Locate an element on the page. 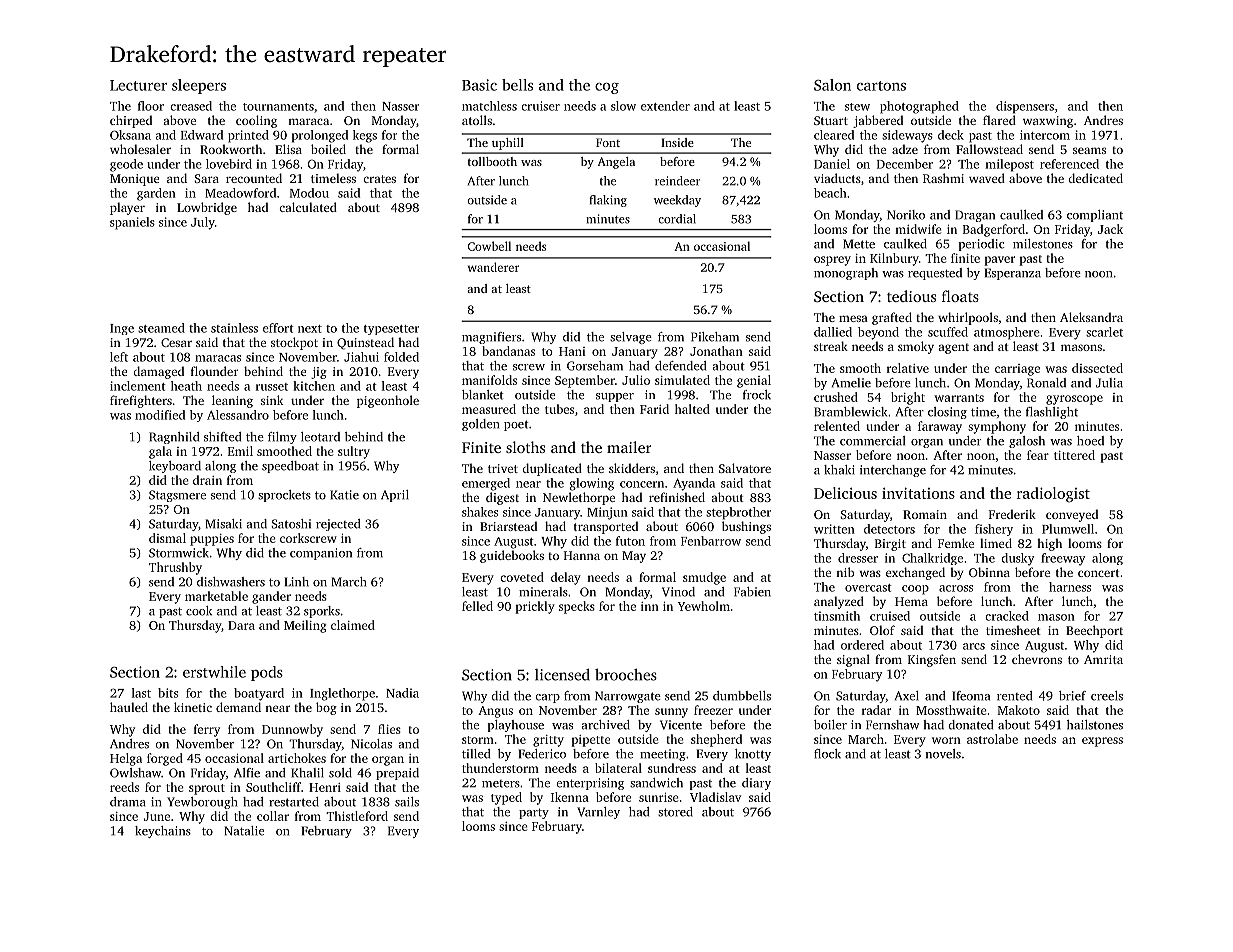 Image resolution: width=1233 pixels, height=952 pixels. cartons is located at coordinates (881, 86).
